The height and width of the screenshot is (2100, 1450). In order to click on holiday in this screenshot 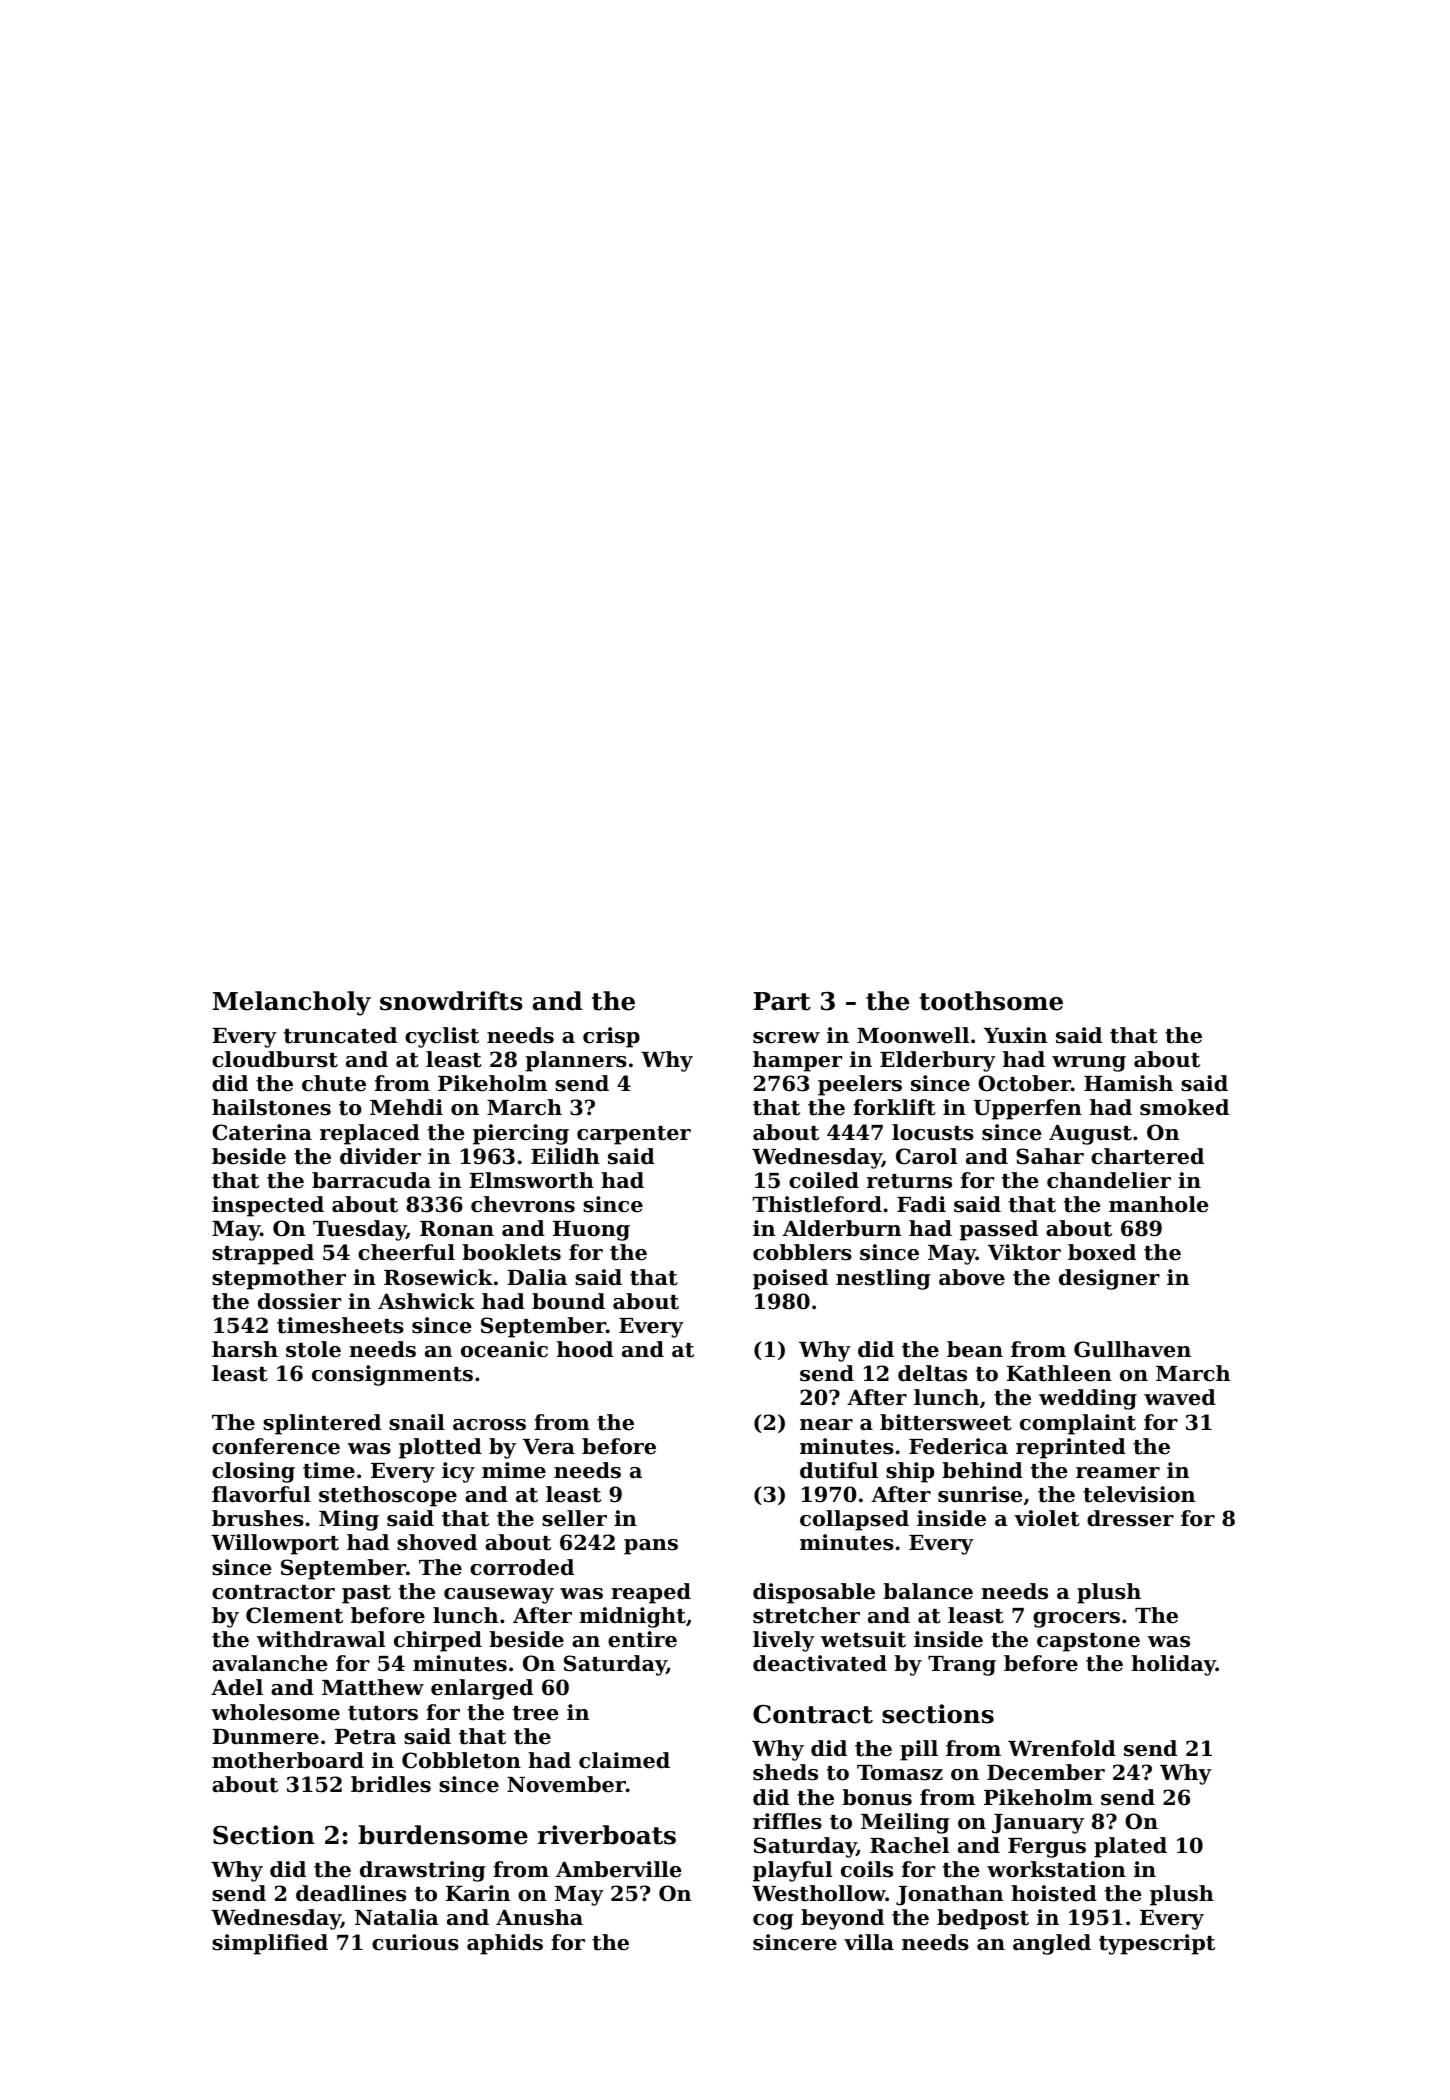, I will do `click(1173, 1665)`.
